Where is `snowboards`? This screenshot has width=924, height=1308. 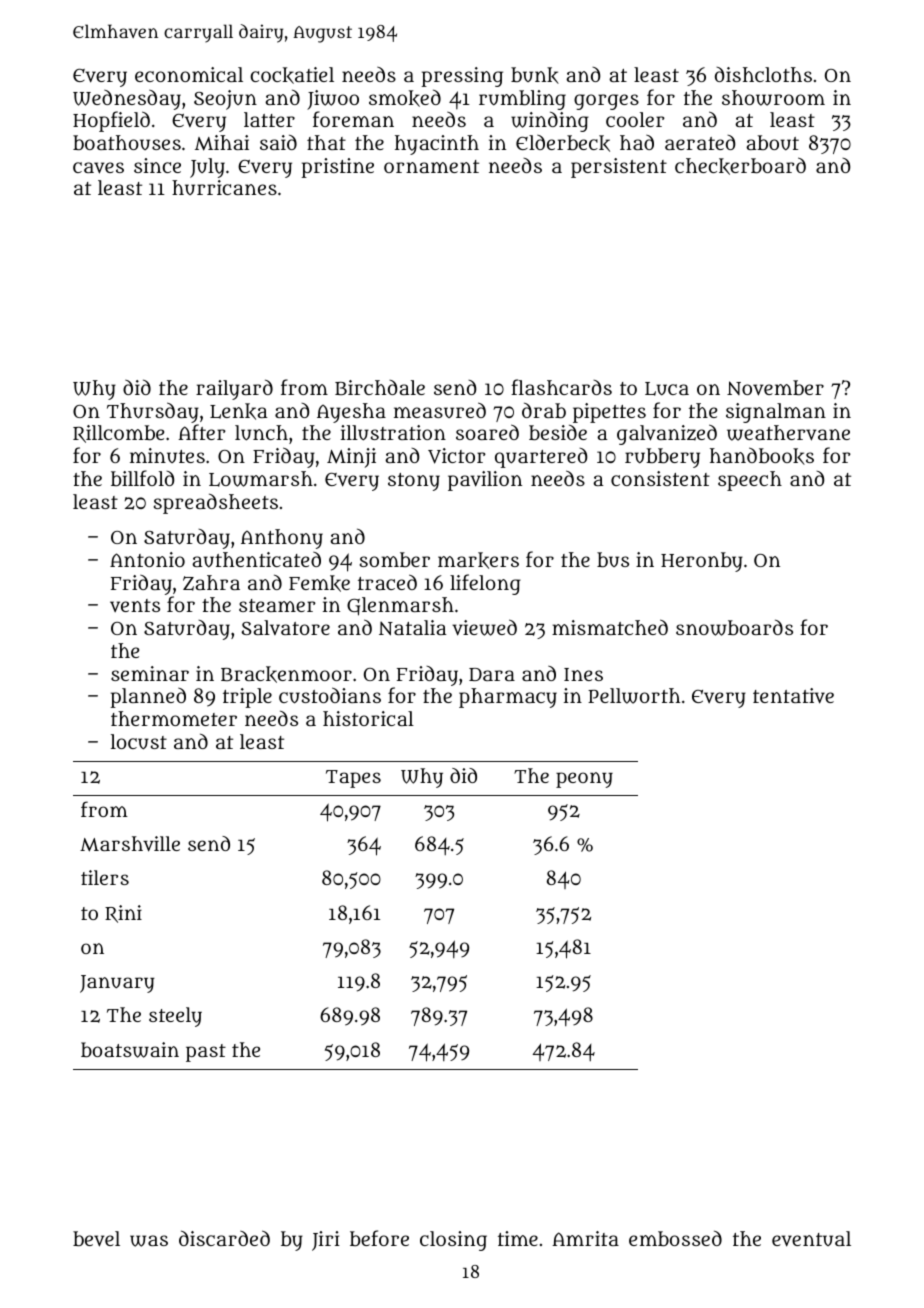 snowboards is located at coordinates (734, 627).
